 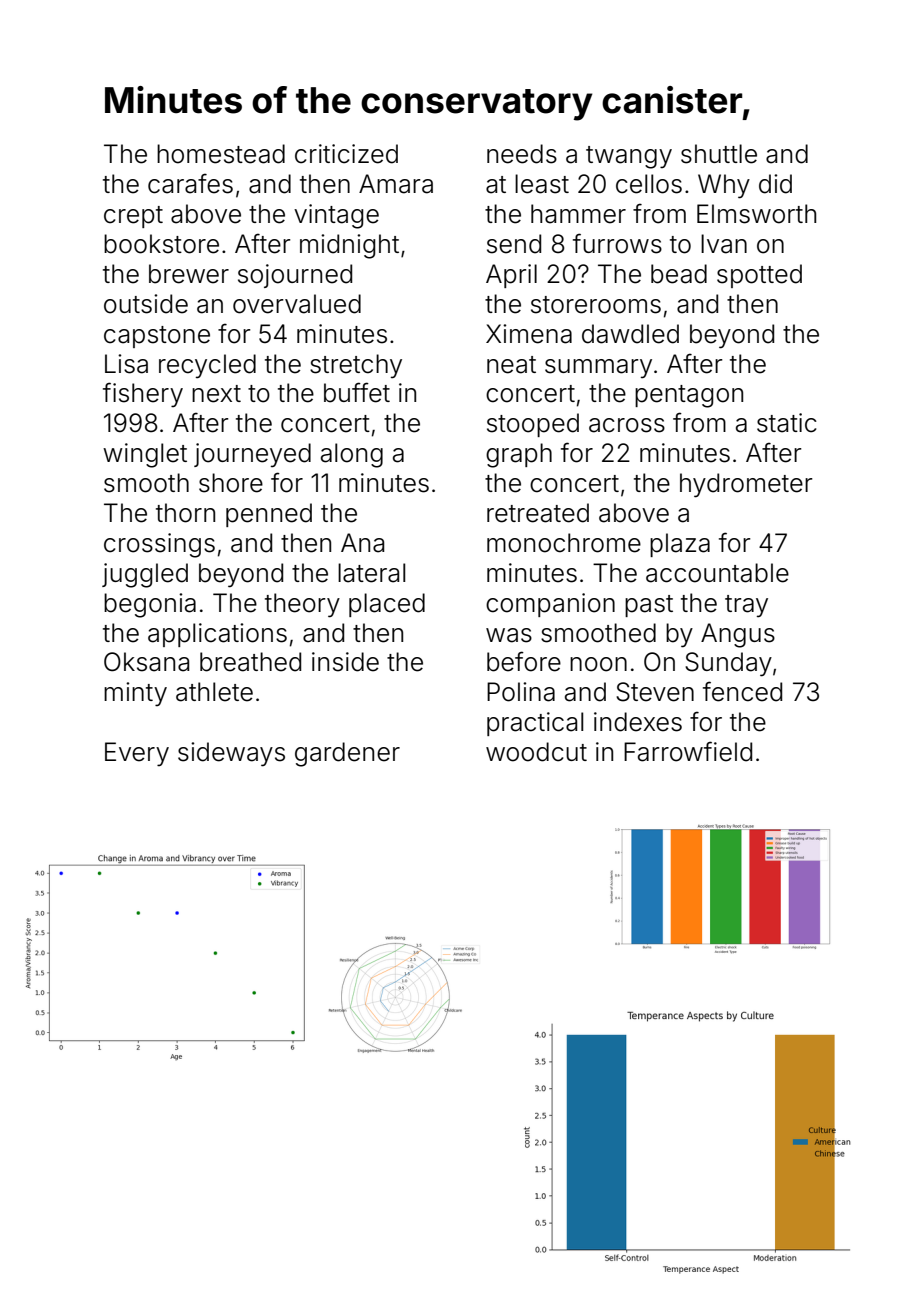 What do you see at coordinates (214, 692) in the screenshot?
I see `athlete` at bounding box center [214, 692].
